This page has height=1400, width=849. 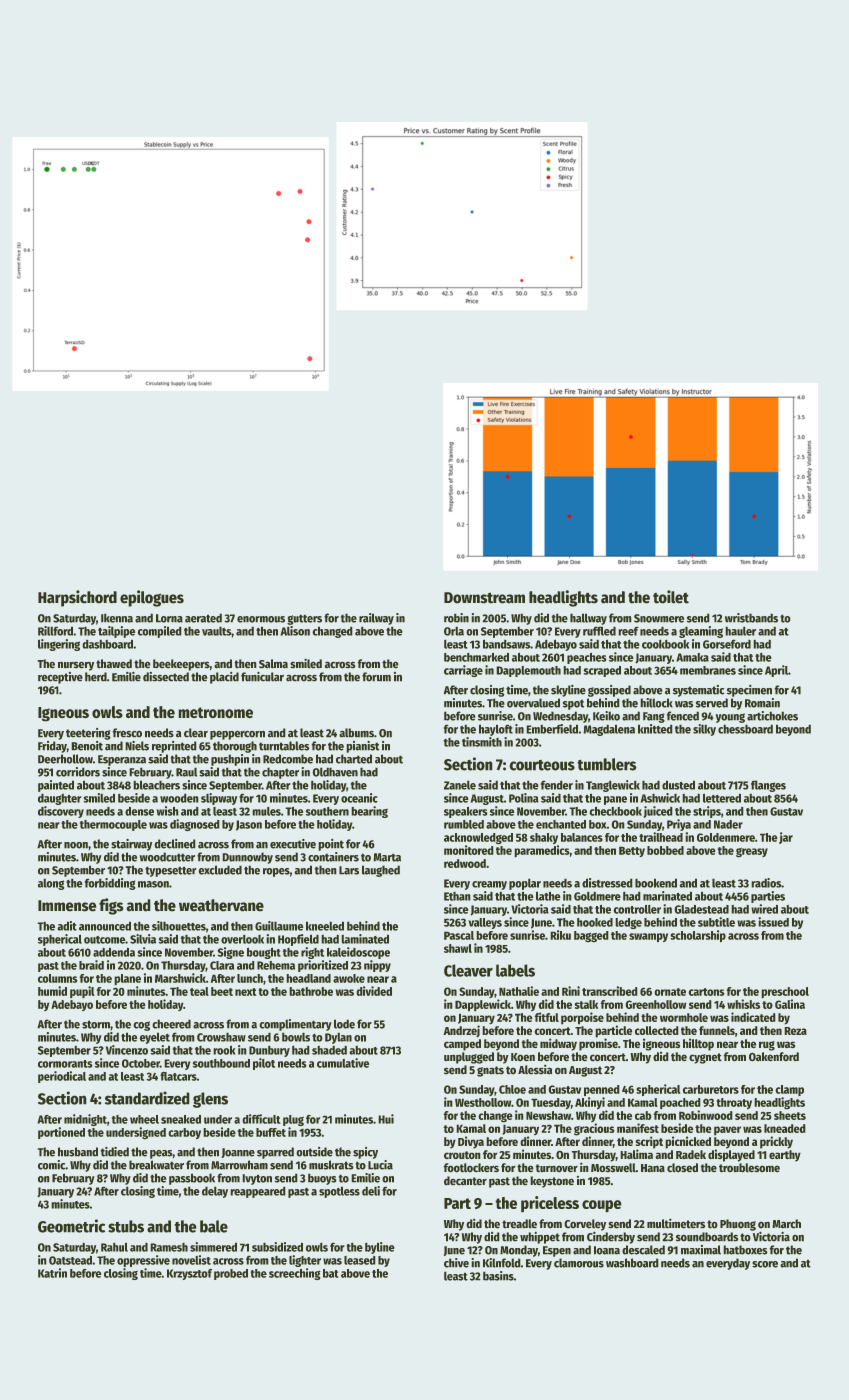 What do you see at coordinates (468, 970) in the page?
I see `Cleaver` at bounding box center [468, 970].
